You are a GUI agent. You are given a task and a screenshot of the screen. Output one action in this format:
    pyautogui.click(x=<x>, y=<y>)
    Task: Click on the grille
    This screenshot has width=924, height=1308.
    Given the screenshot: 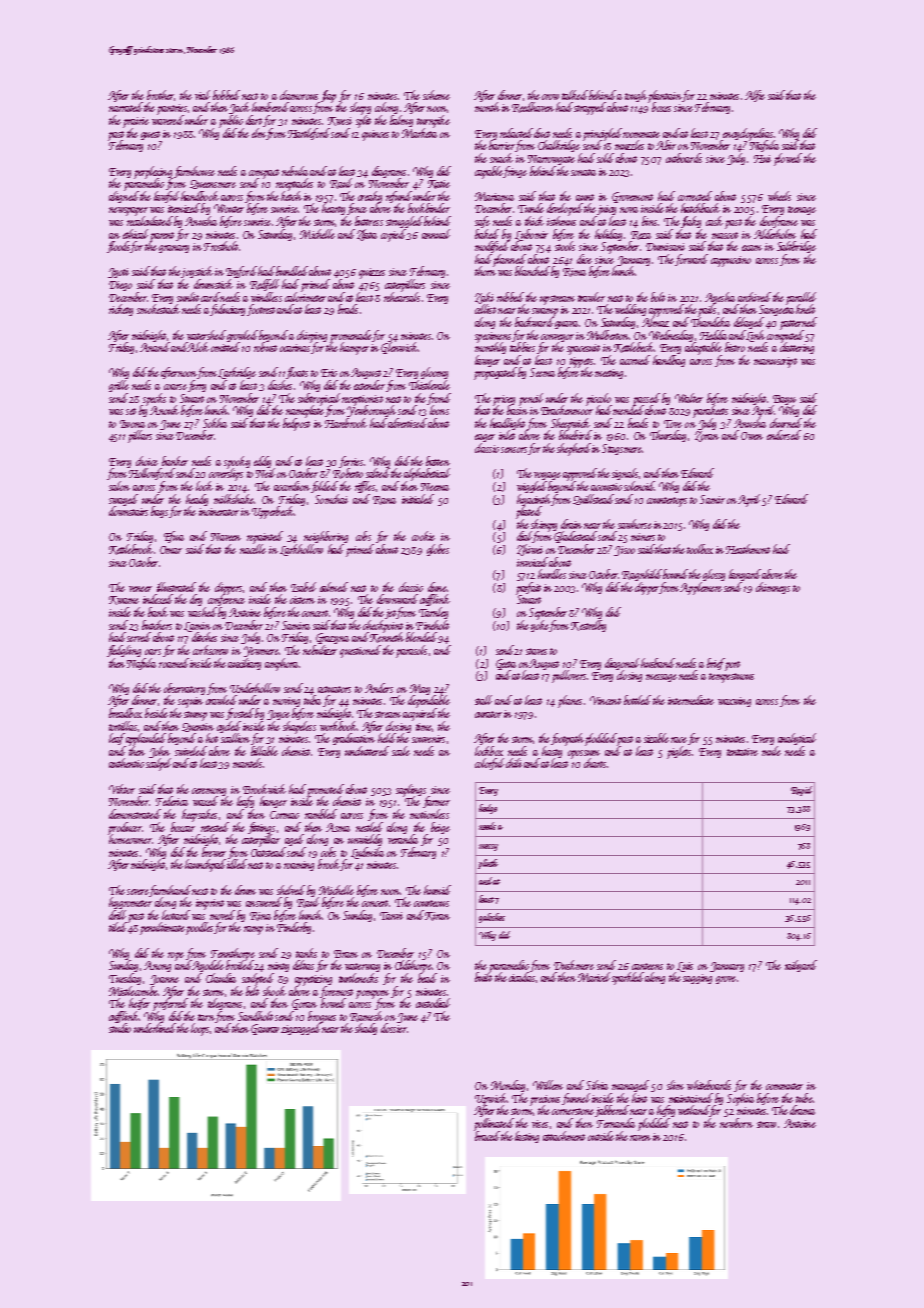 What is the action you would take?
    pyautogui.click(x=119, y=386)
